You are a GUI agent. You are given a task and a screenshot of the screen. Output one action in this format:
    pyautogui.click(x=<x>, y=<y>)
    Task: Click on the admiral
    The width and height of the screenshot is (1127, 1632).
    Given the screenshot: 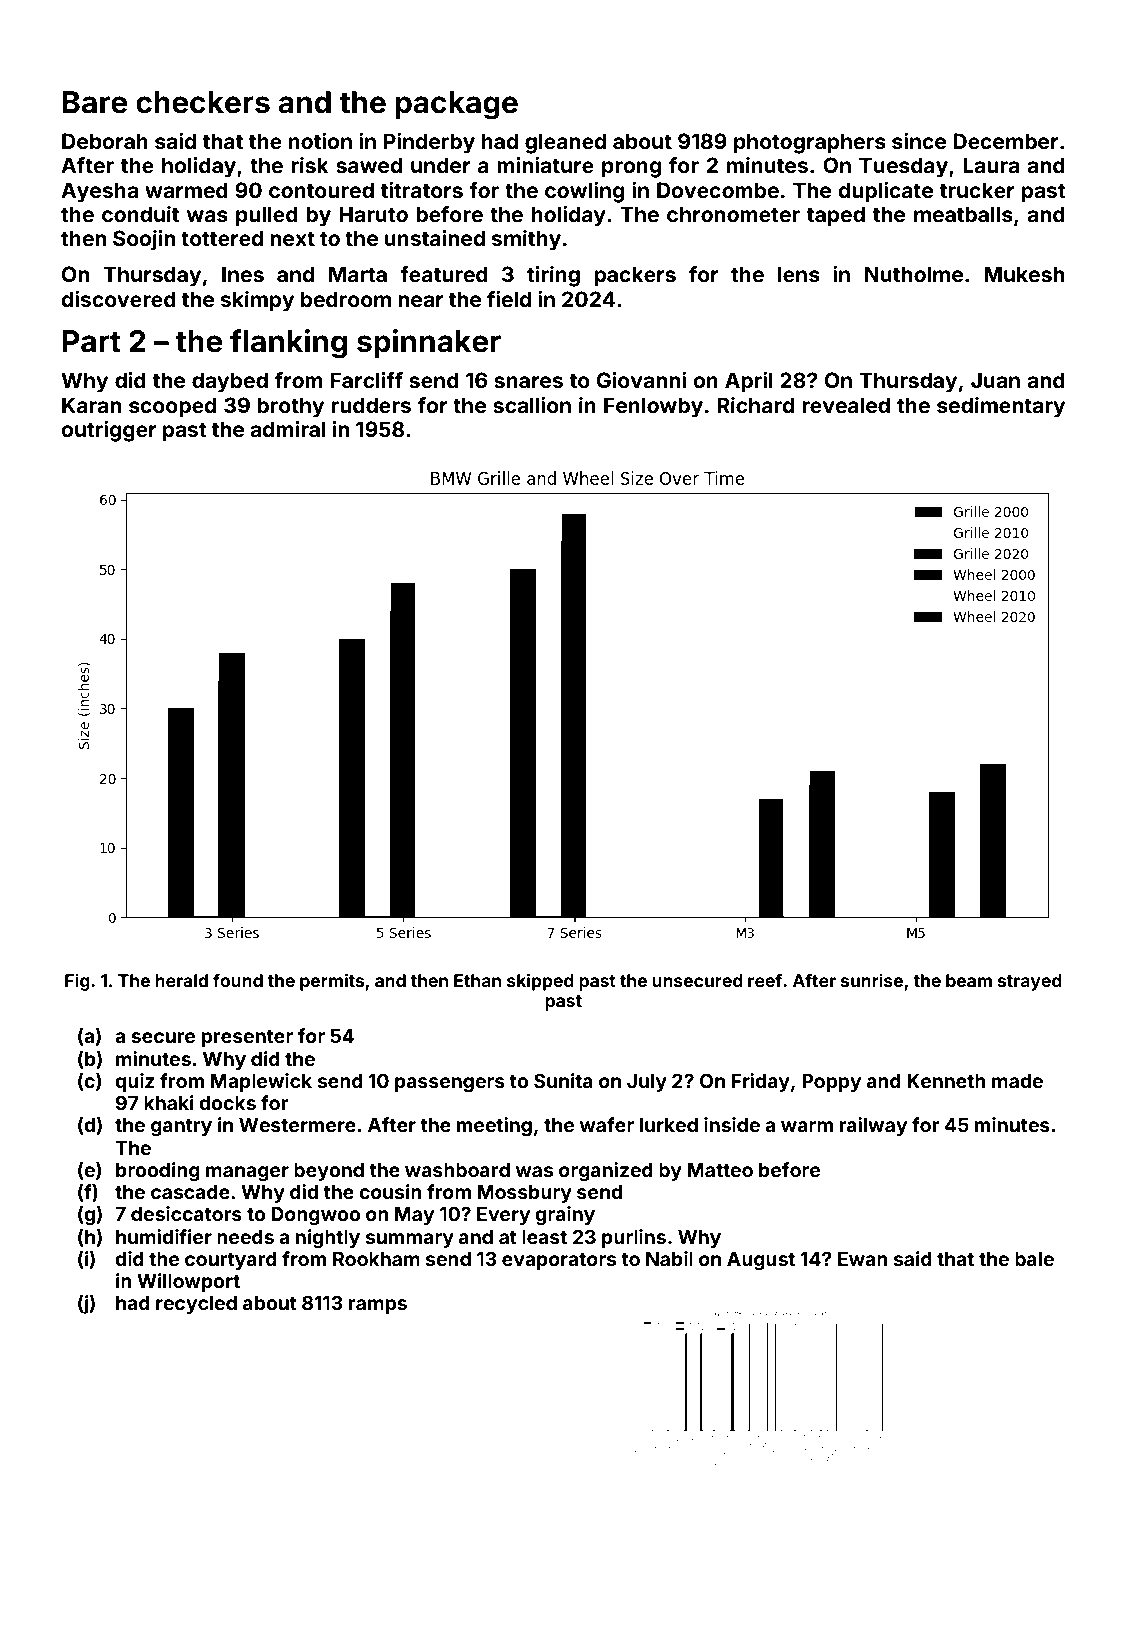 What is the action you would take?
    pyautogui.click(x=288, y=429)
